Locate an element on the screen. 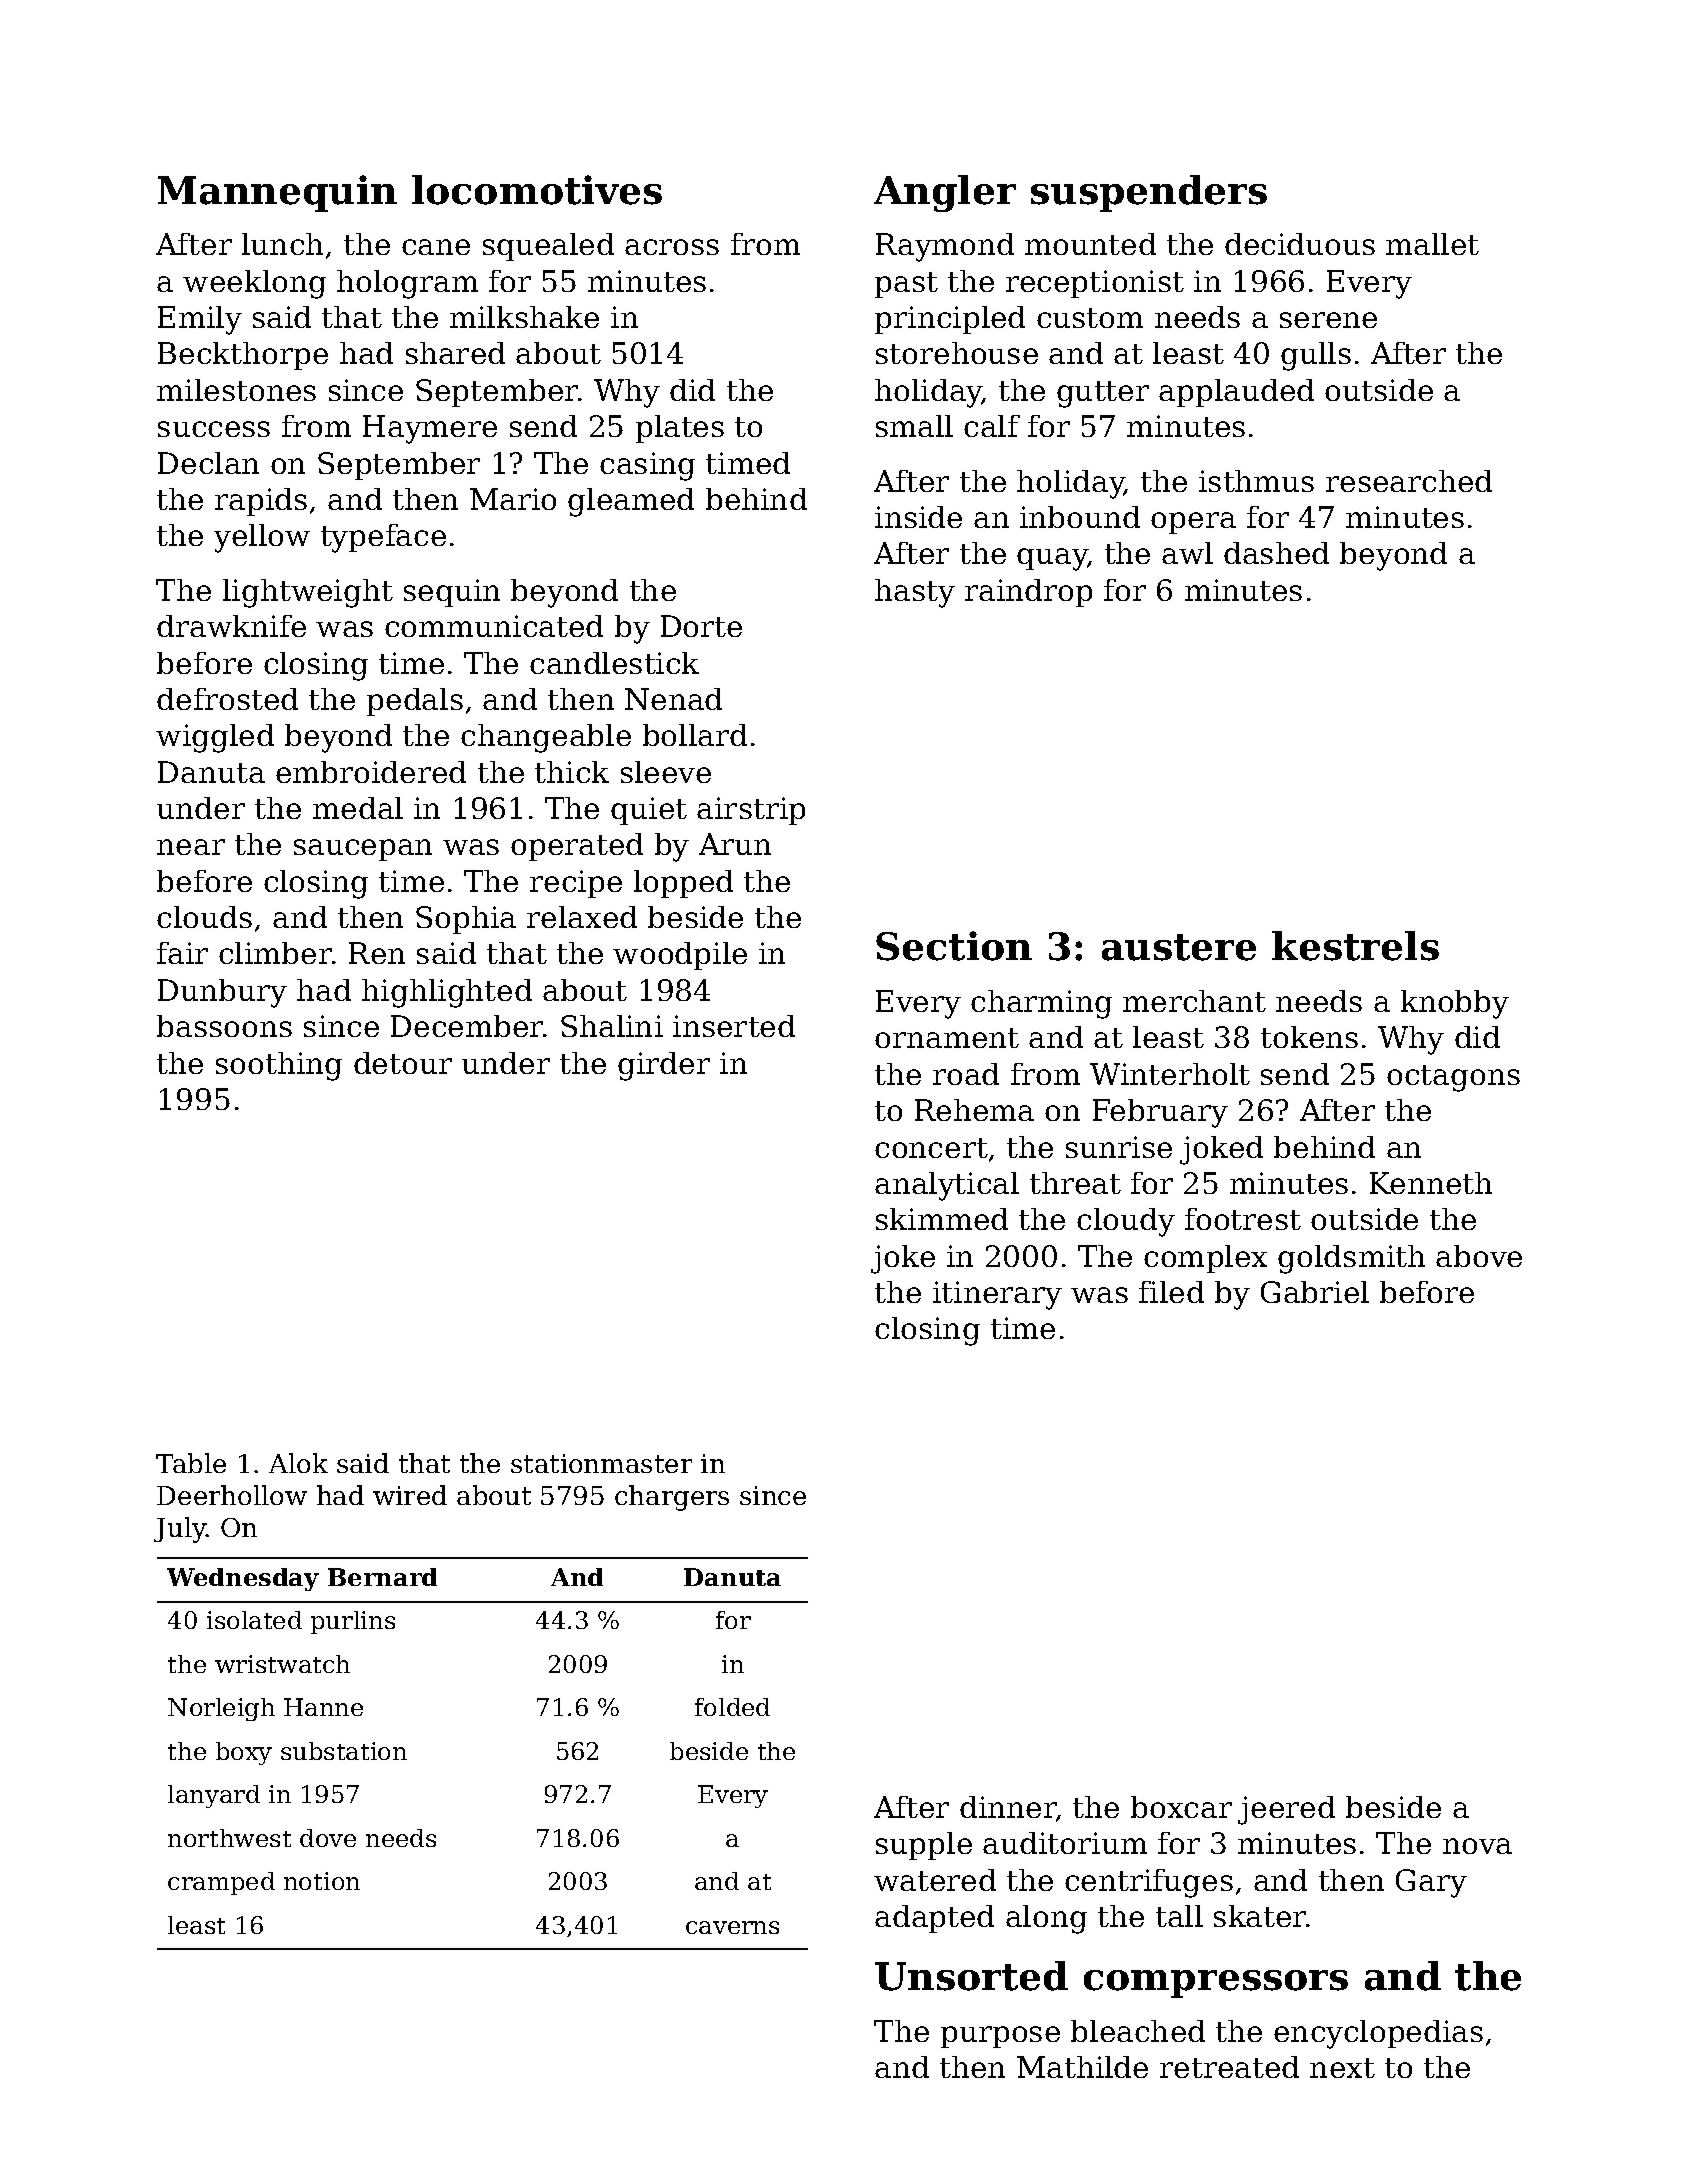  mallet is located at coordinates (1432, 244).
